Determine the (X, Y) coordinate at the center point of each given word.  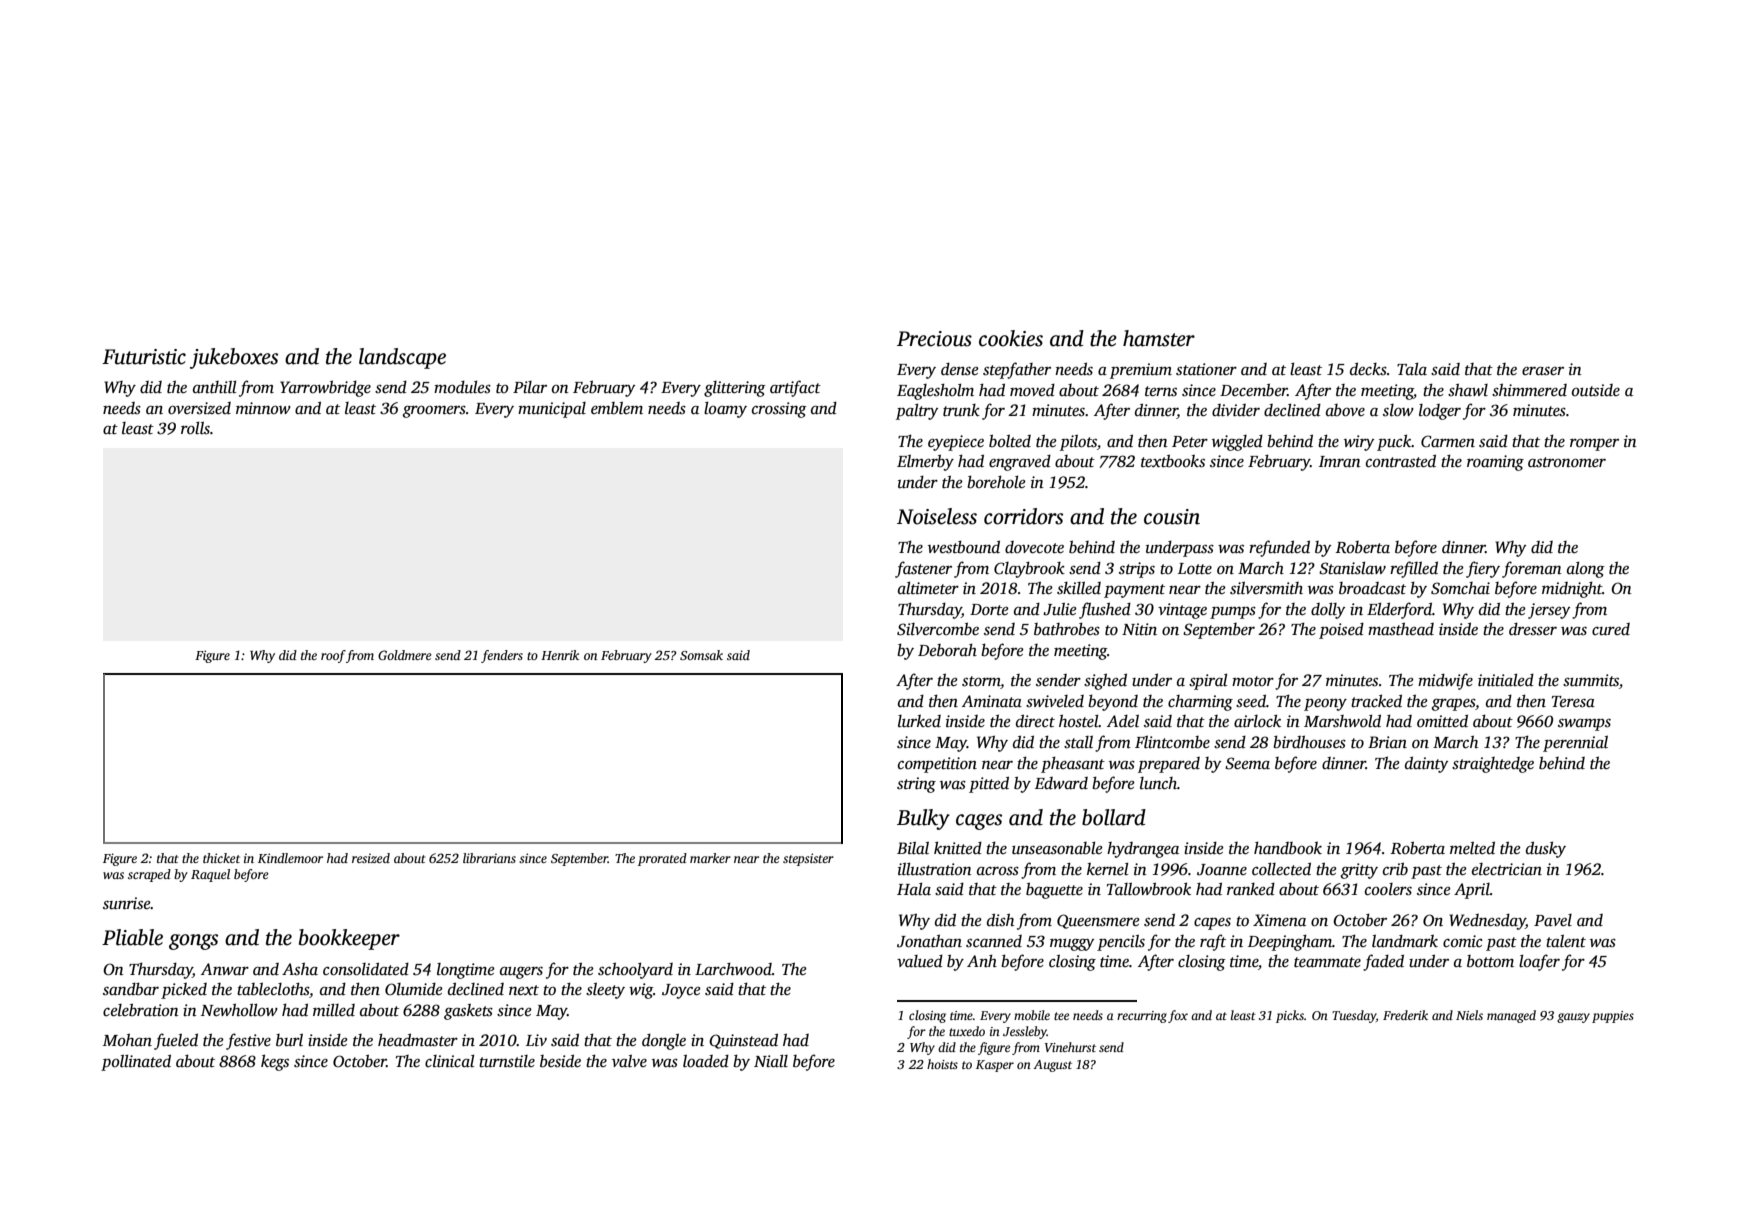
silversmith (1266, 588)
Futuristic (144, 357)
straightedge (1493, 765)
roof (333, 656)
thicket (221, 858)
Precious (934, 339)
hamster (1159, 338)
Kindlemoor (290, 858)
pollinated (136, 1062)
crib (1395, 869)
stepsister (808, 859)
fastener (923, 569)
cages (979, 822)
